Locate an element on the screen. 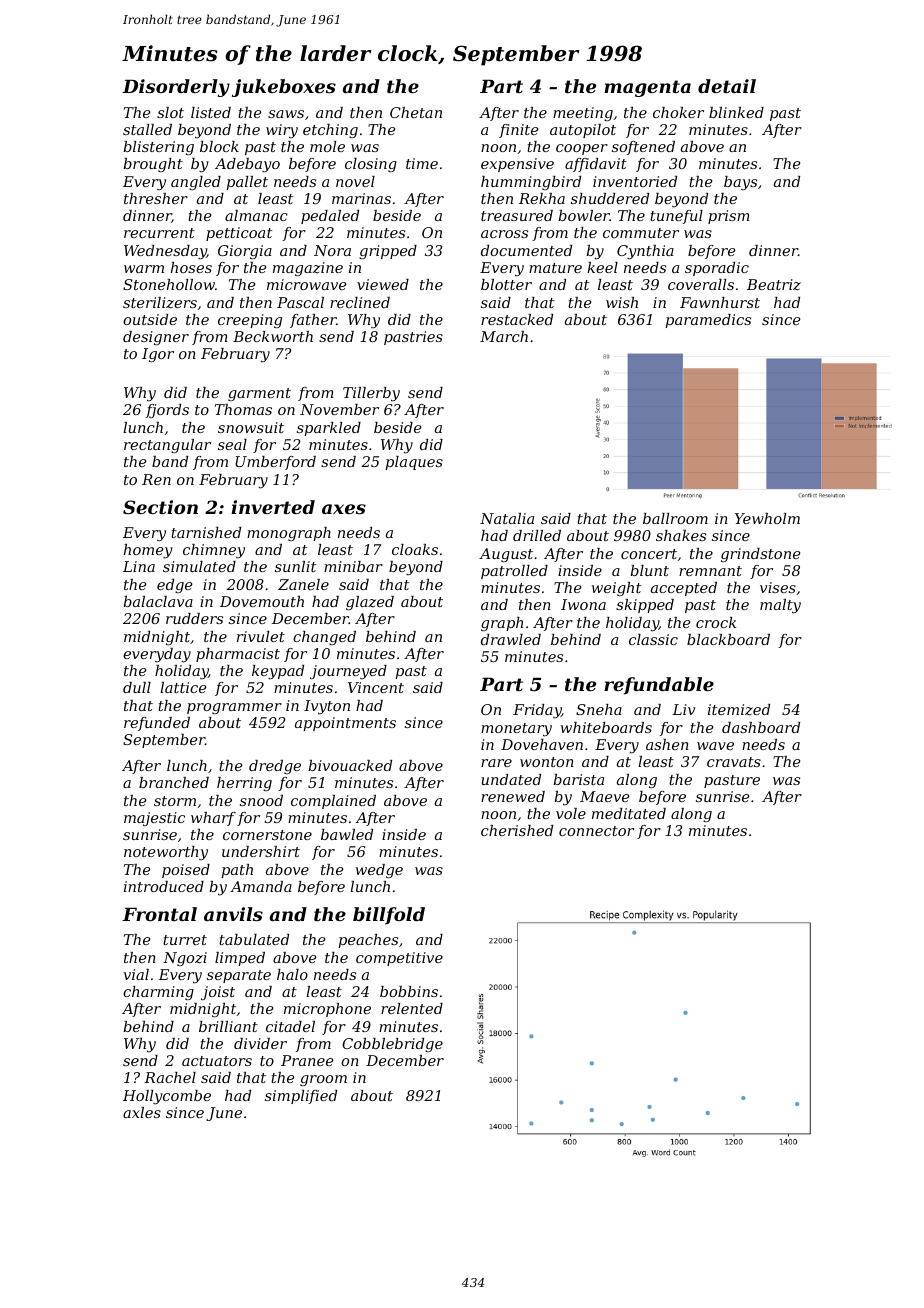  refundable is located at coordinates (659, 686).
